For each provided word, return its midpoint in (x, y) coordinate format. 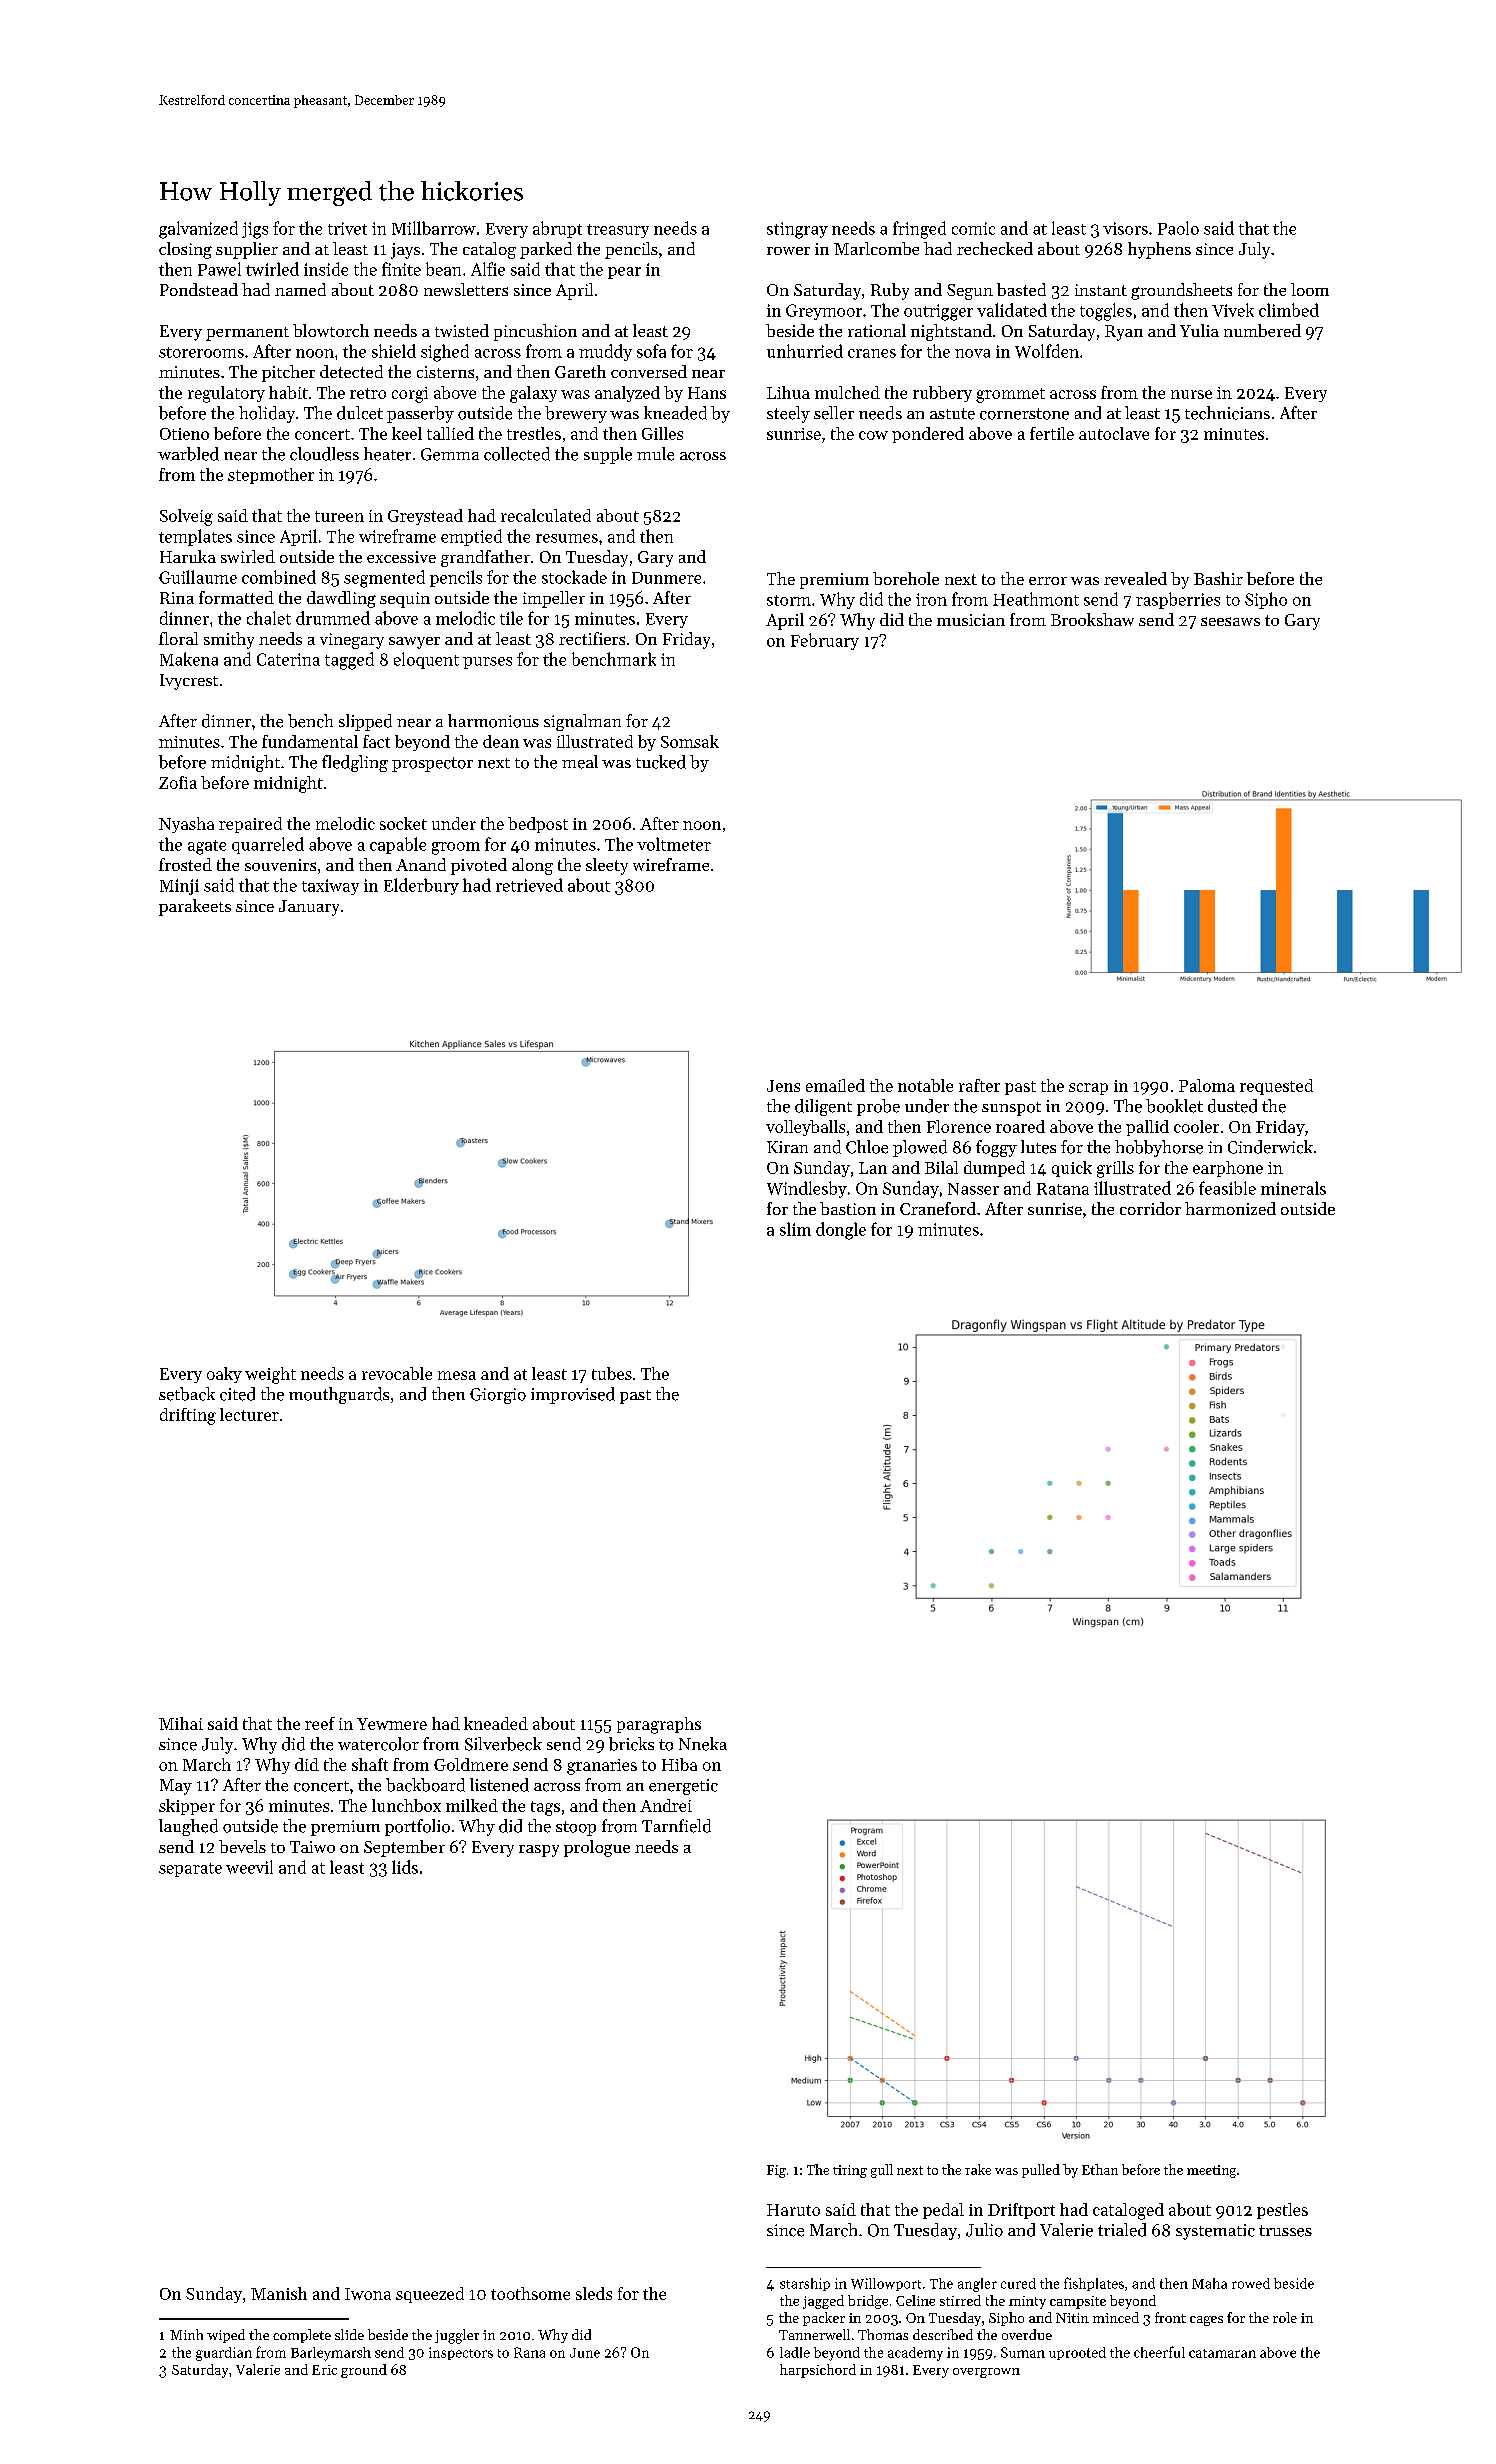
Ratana (1063, 1189)
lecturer (249, 1414)
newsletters (466, 289)
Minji (179, 887)
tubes (612, 1373)
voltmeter (674, 844)
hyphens (1159, 250)
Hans (707, 393)
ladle (795, 2352)
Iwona (368, 2294)
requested (1276, 1087)
